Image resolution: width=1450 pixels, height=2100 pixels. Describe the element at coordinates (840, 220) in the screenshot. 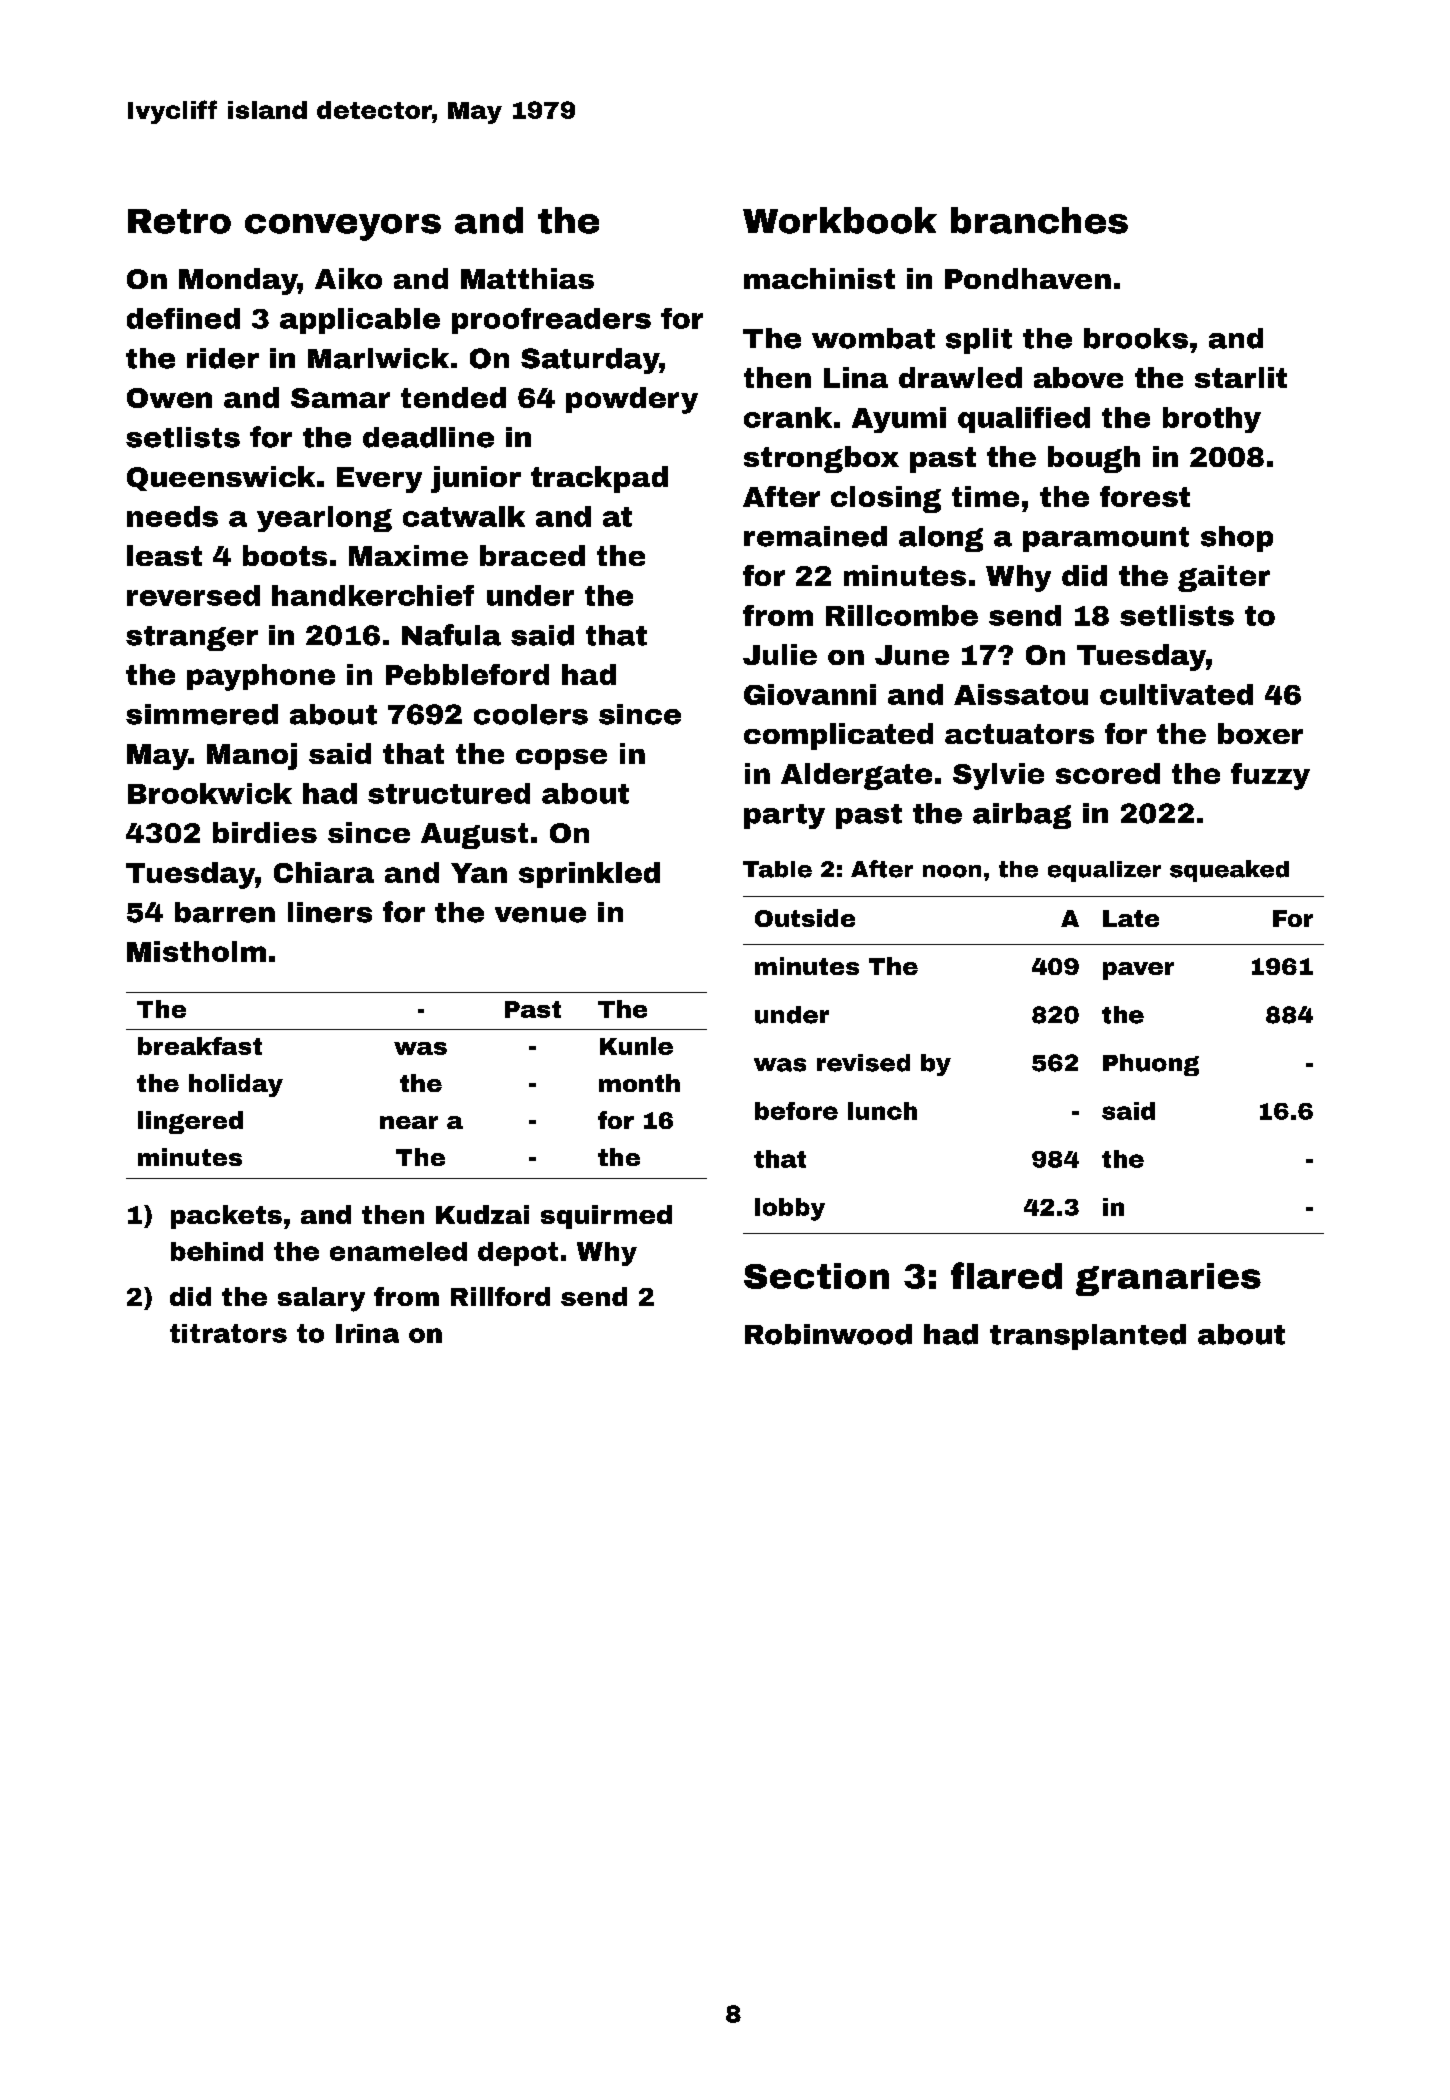

I see `Workbook` at that location.
